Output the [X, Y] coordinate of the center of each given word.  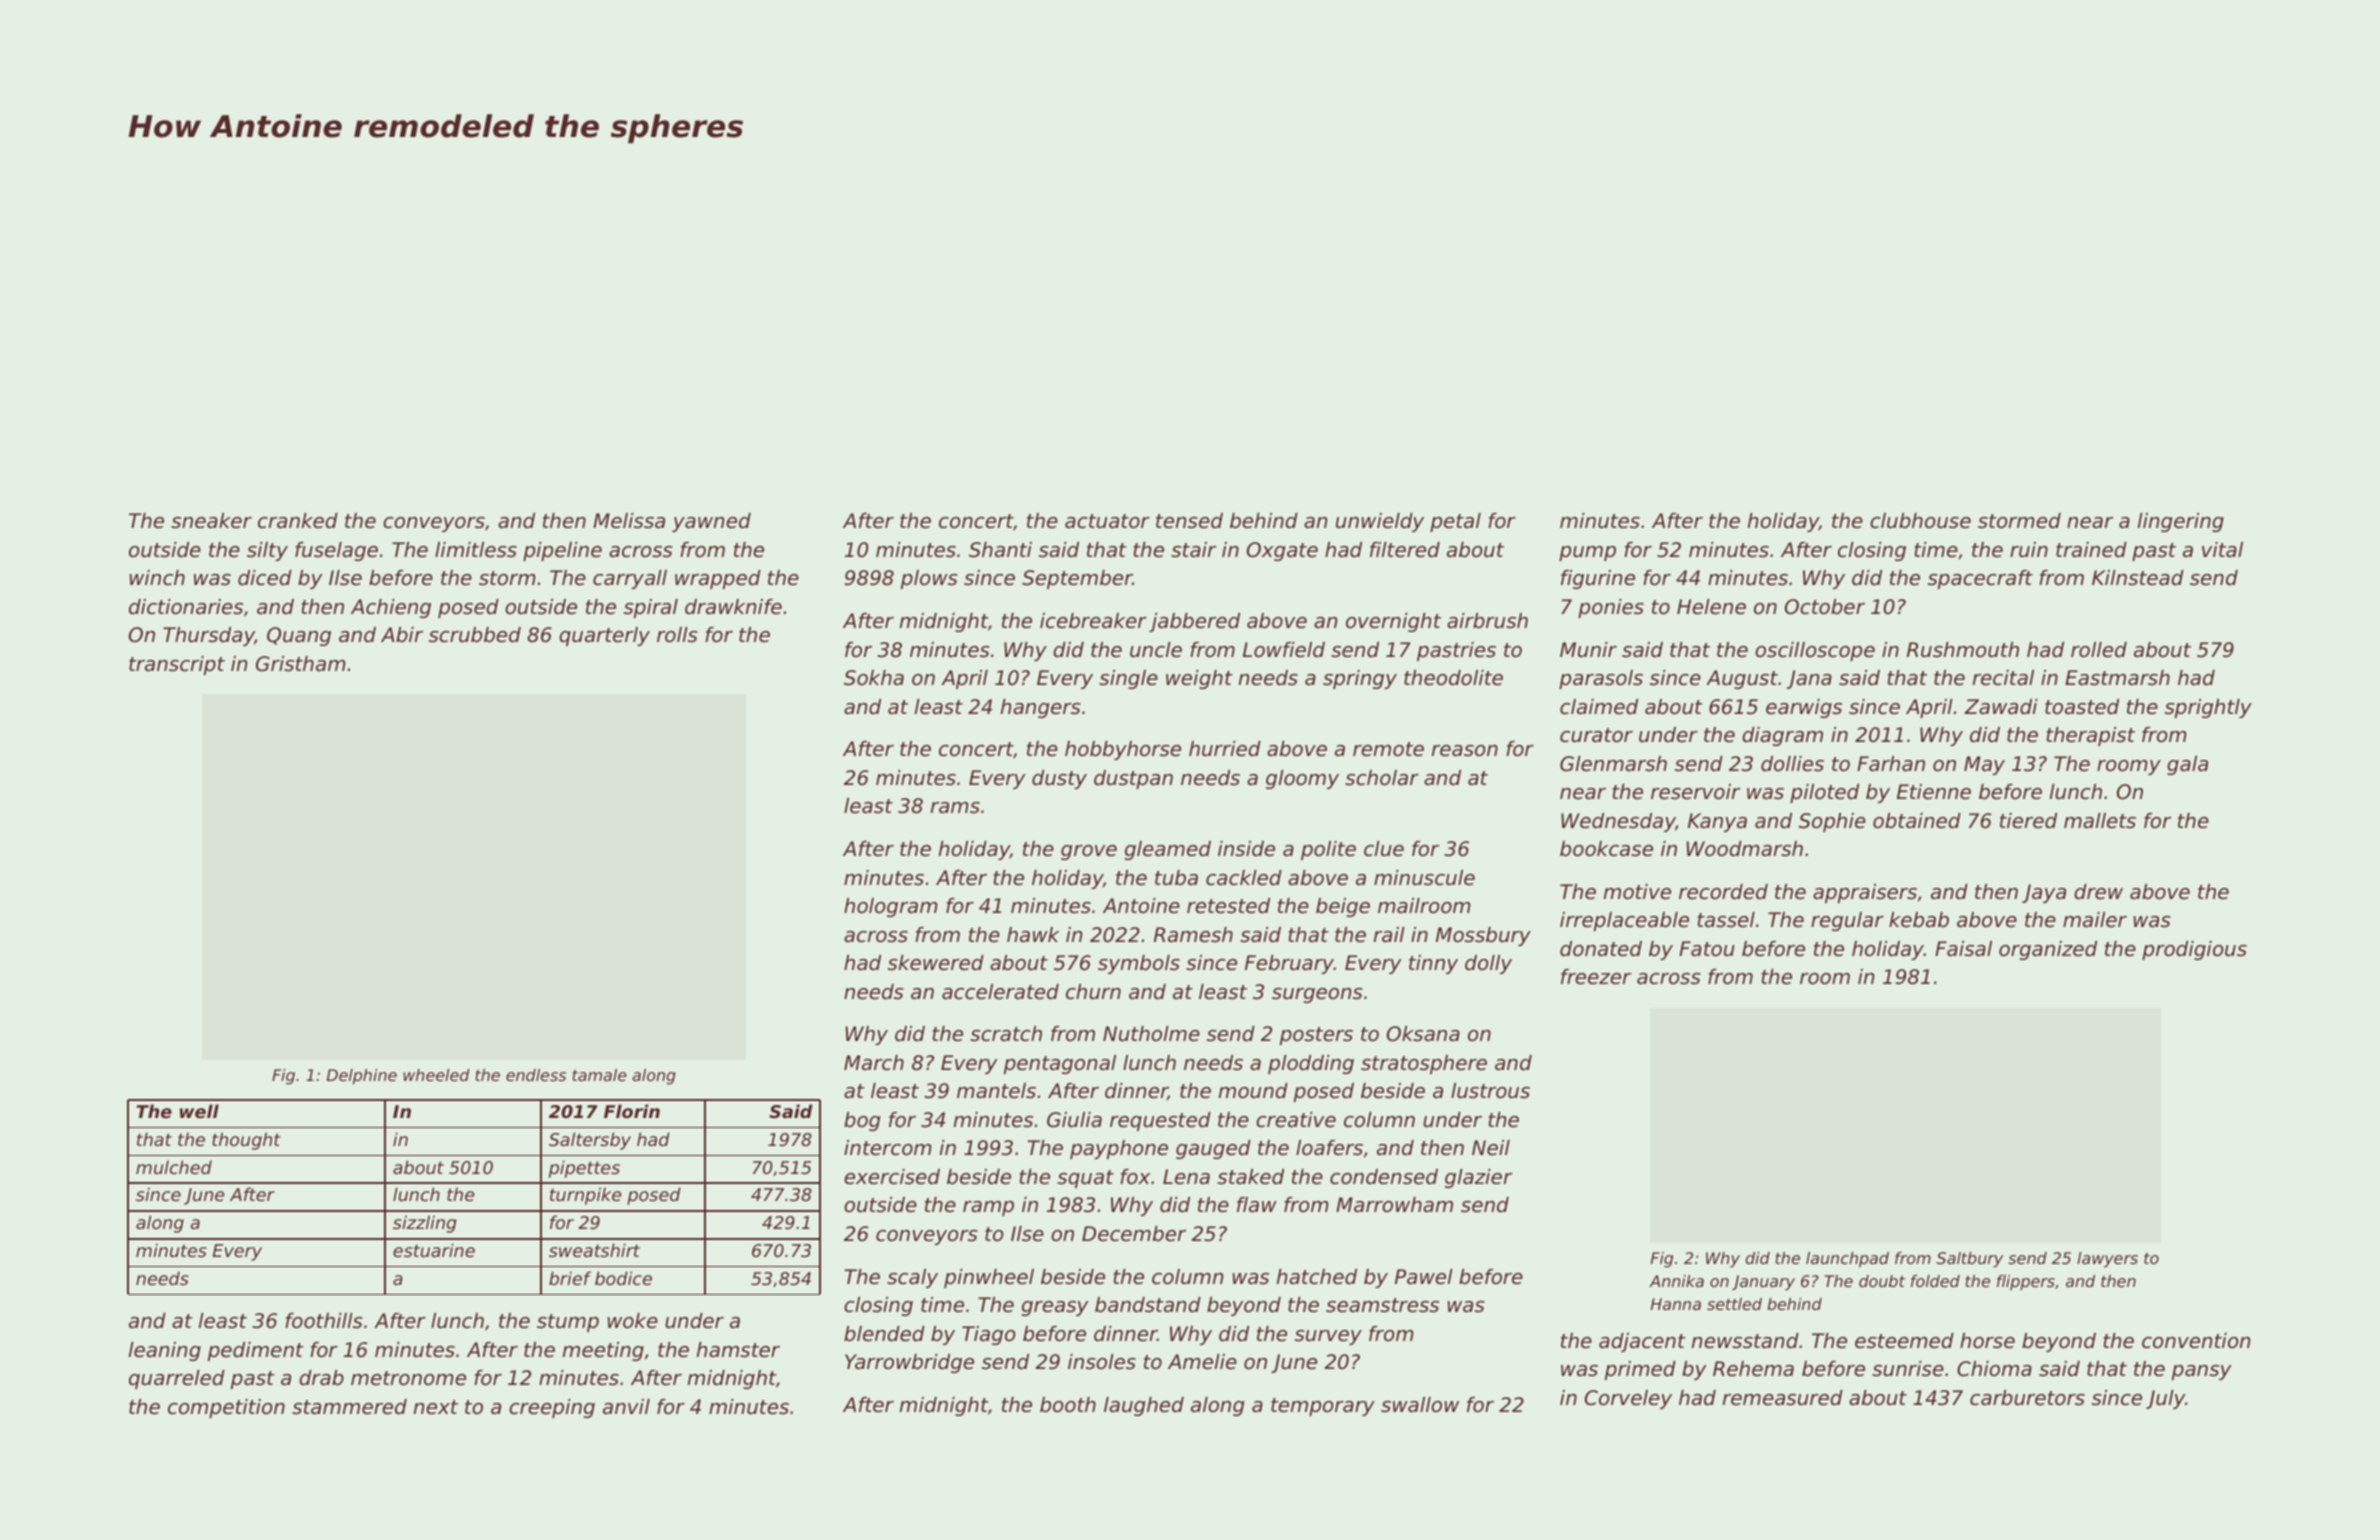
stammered [349, 1407]
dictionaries [186, 607]
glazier [1478, 1178]
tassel [1726, 920]
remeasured [1783, 1398]
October [1825, 607]
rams [955, 808]
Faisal [1963, 949]
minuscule [1424, 878]
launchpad [1847, 1260]
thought [246, 1141]
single [1128, 679]
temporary [1323, 1407]
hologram [891, 907]
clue [1384, 849]
